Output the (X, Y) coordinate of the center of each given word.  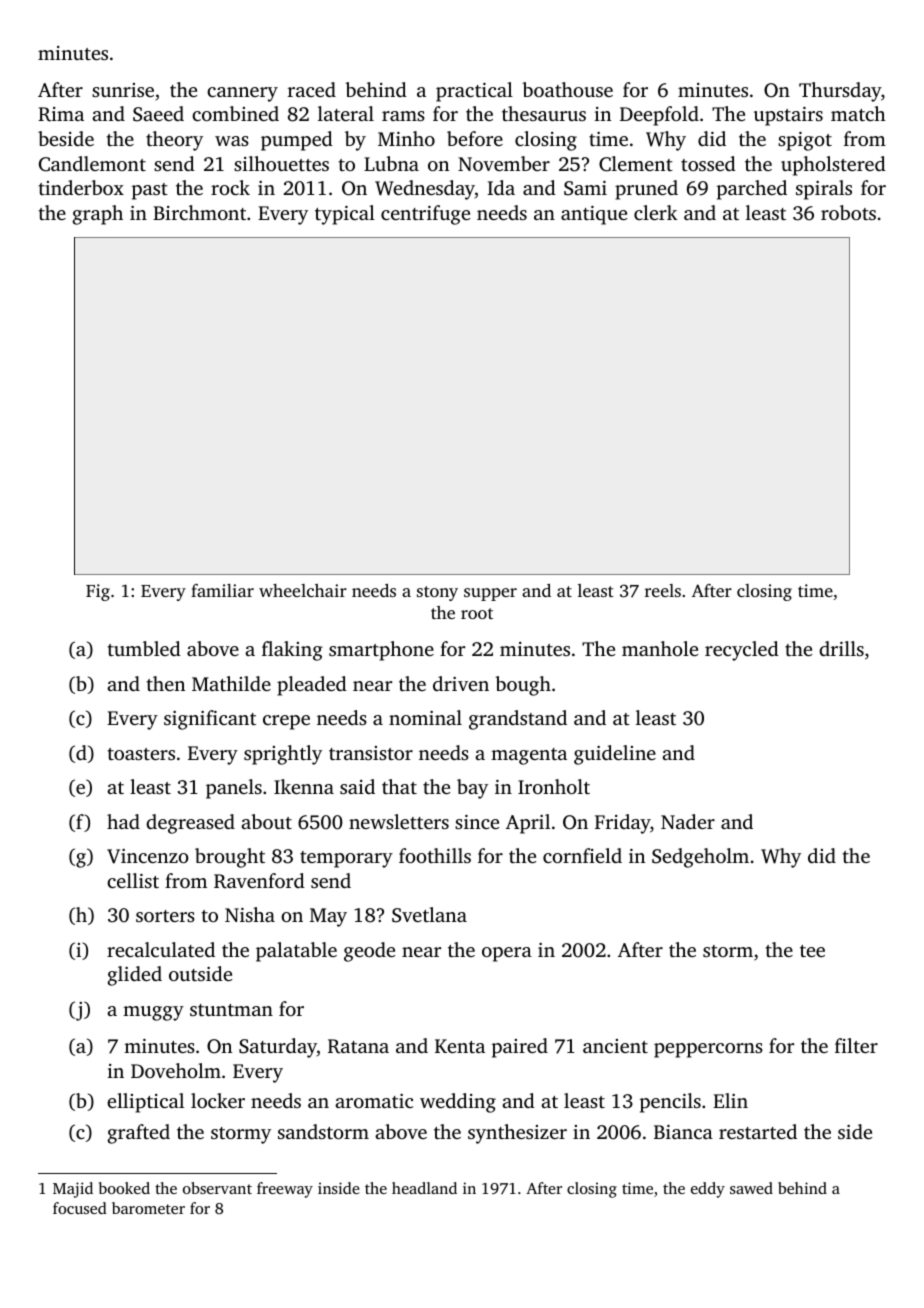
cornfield (582, 855)
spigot (805, 141)
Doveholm (176, 1070)
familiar (222, 590)
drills (841, 648)
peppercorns (708, 1050)
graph (97, 215)
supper (490, 594)
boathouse (567, 89)
